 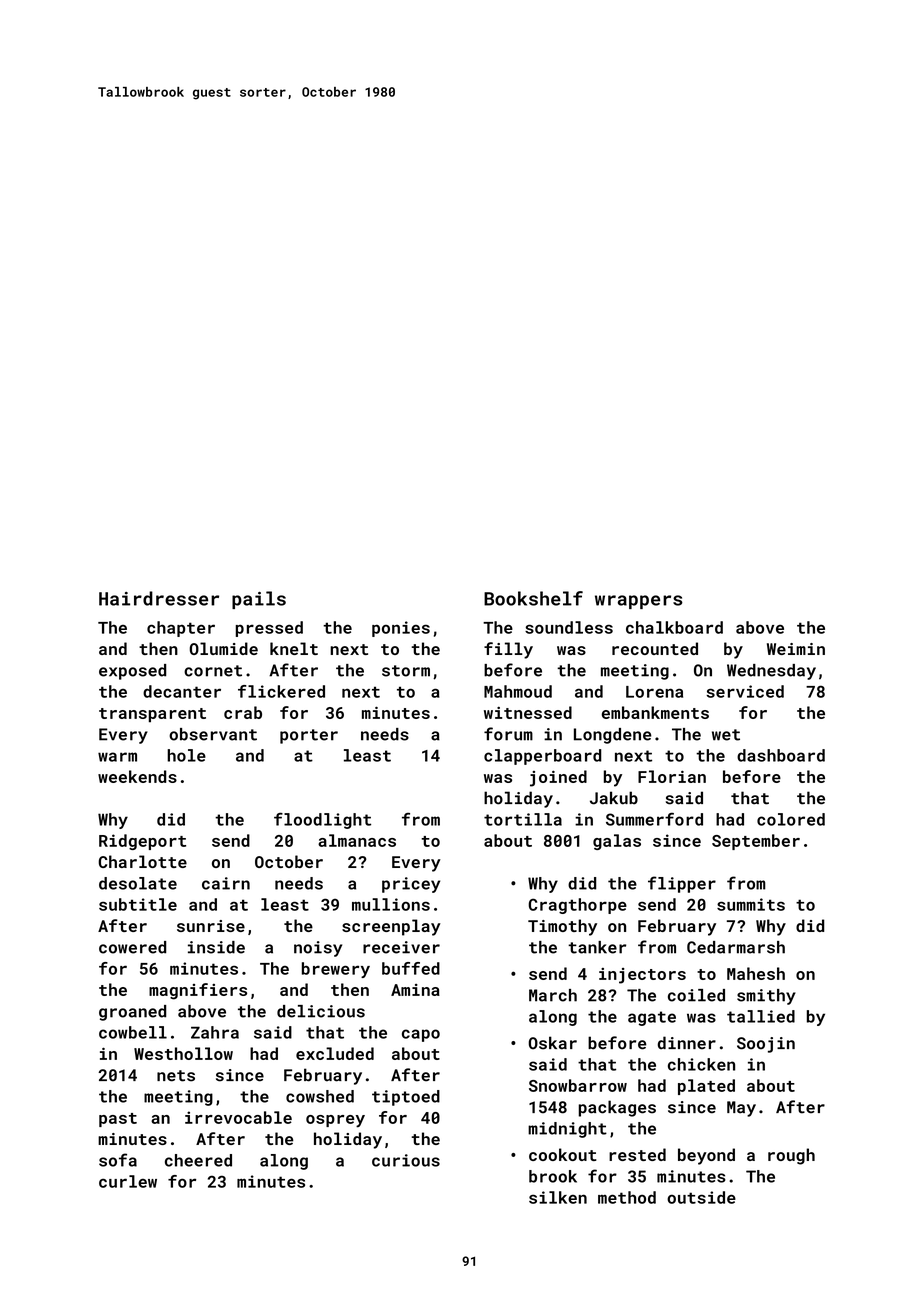 What do you see at coordinates (243, 712) in the screenshot?
I see `crab` at bounding box center [243, 712].
